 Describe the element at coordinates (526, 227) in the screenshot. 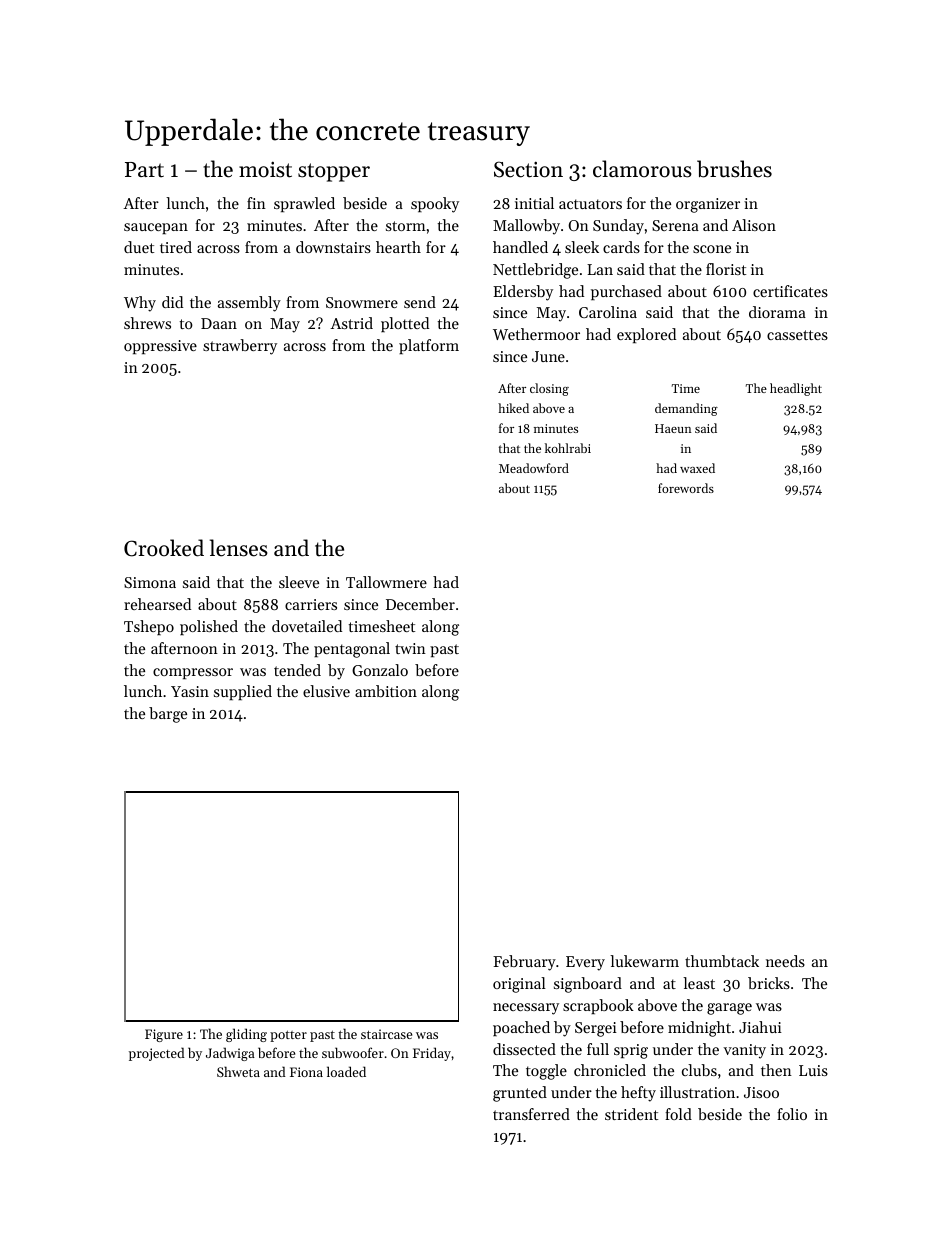

I see `Mallowby` at that location.
